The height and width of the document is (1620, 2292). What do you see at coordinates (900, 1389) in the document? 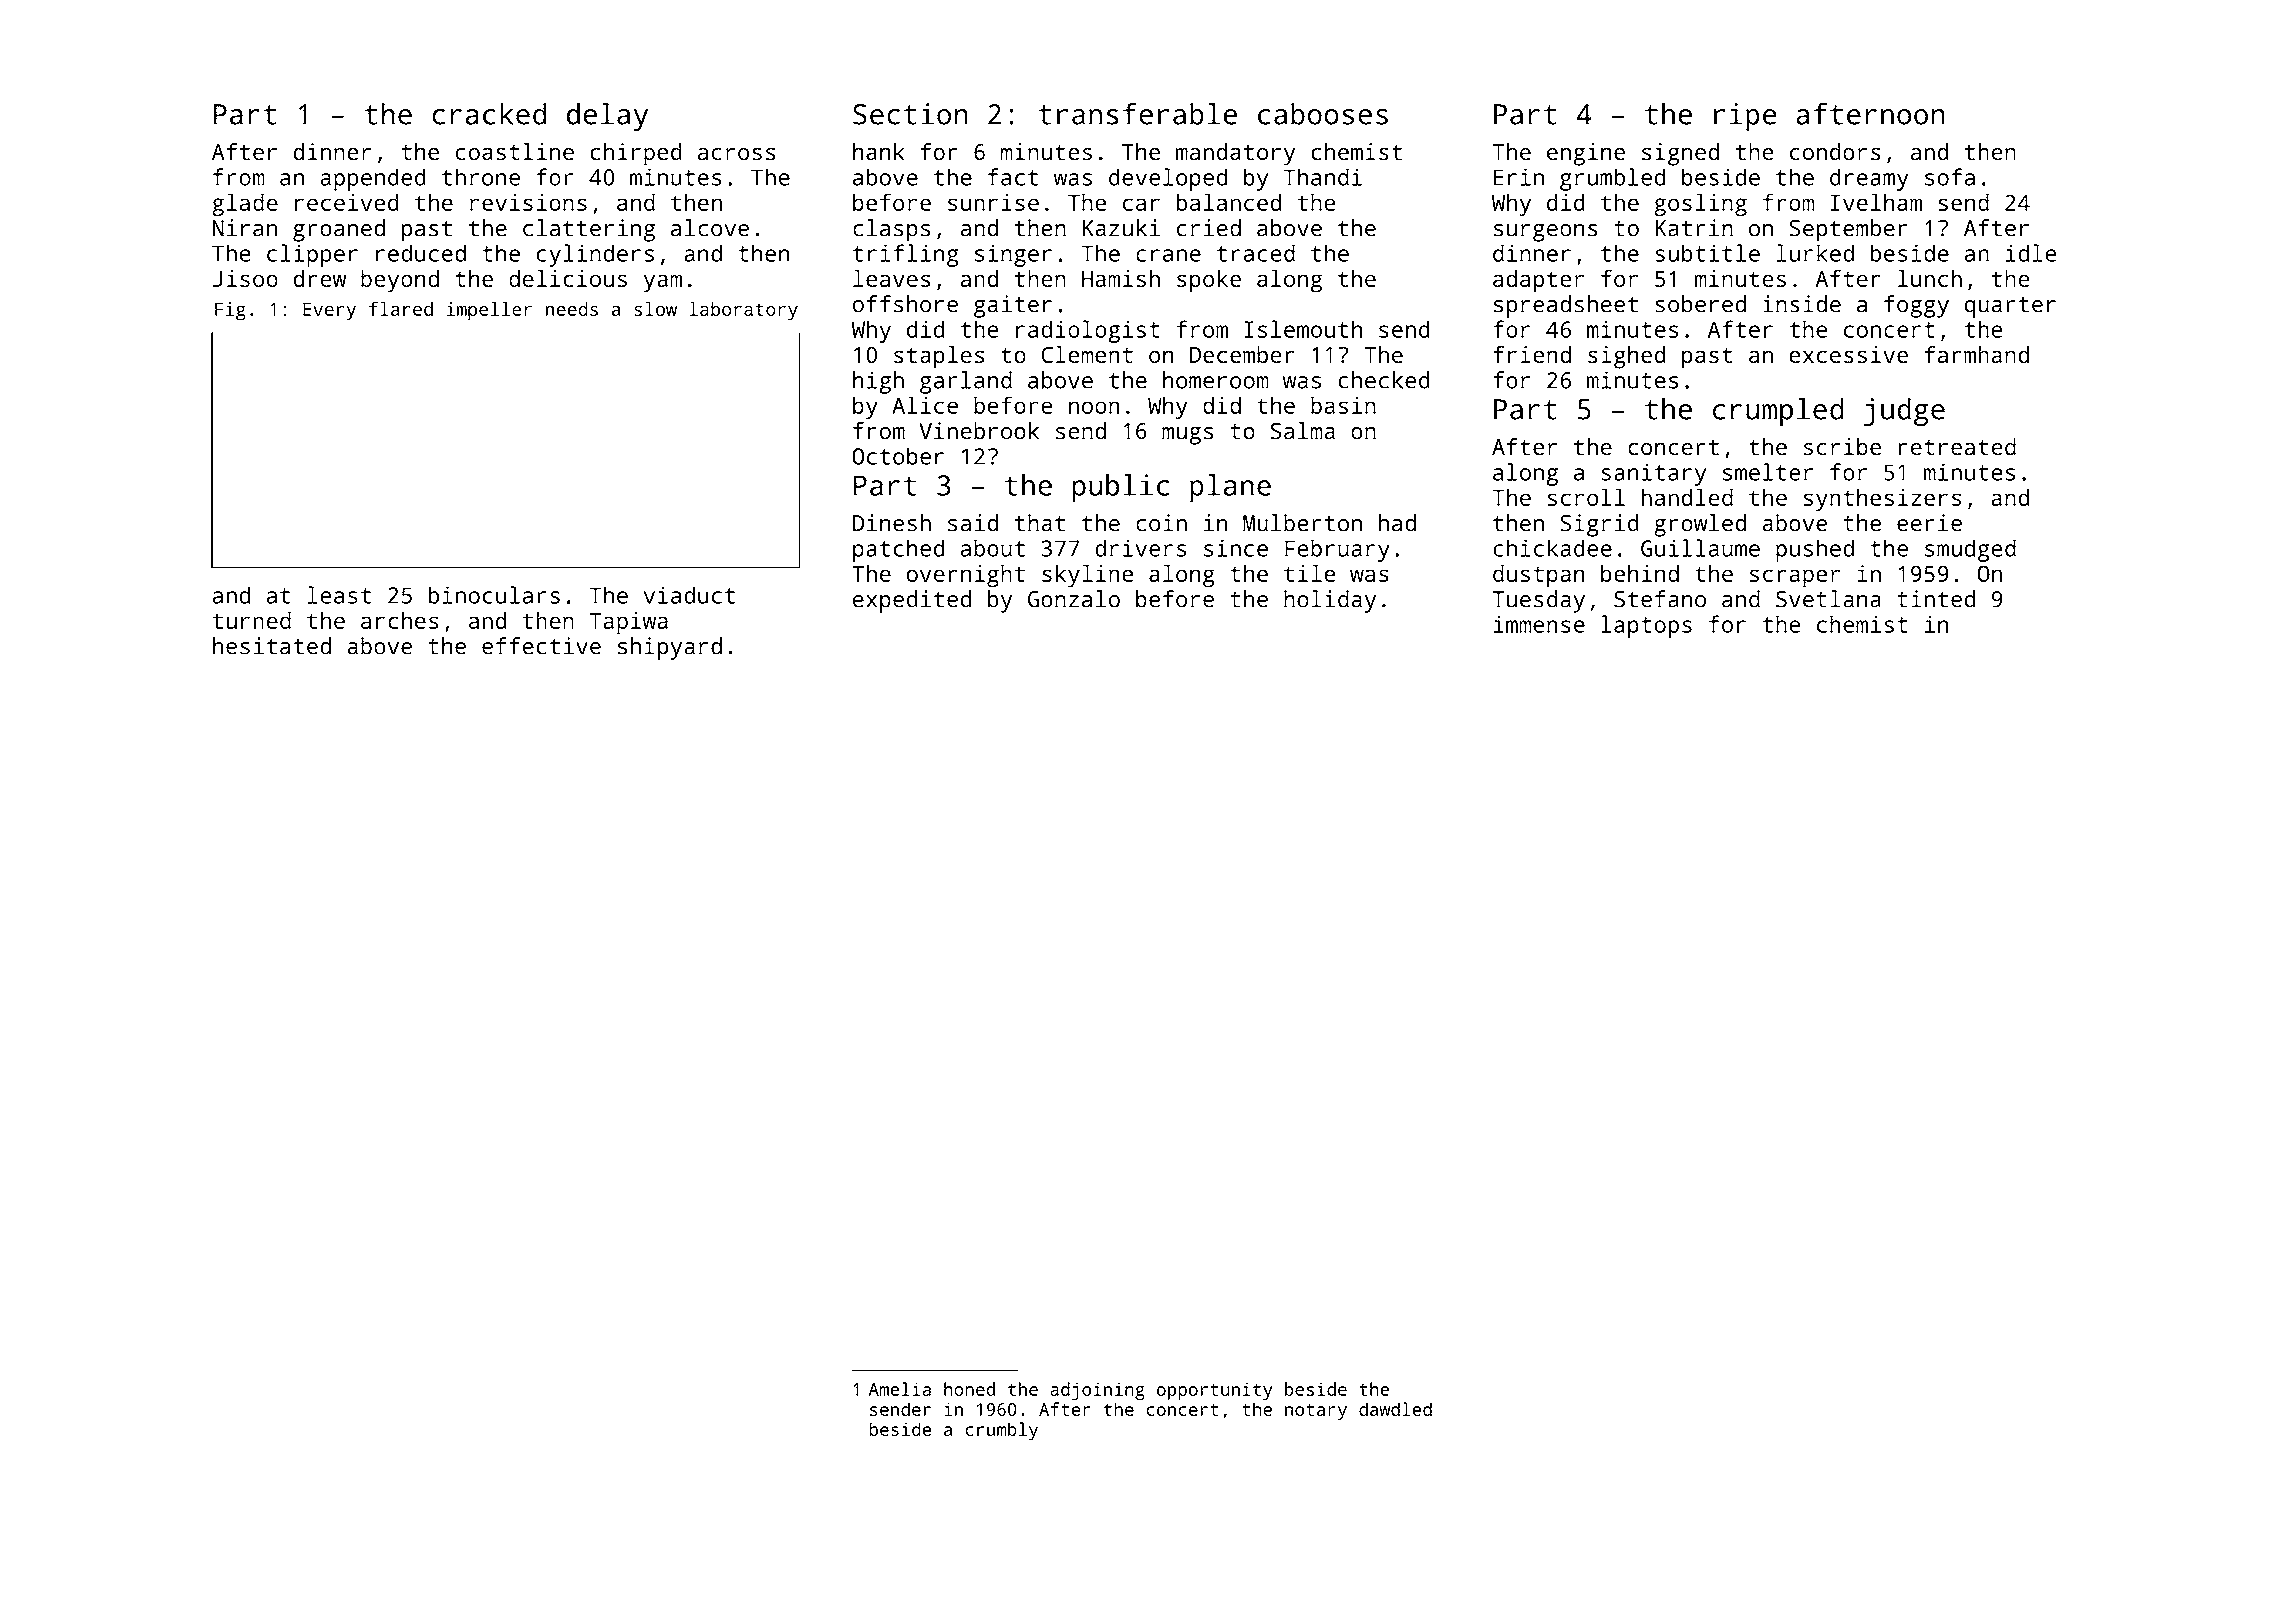
I see `Amelia` at bounding box center [900, 1389].
